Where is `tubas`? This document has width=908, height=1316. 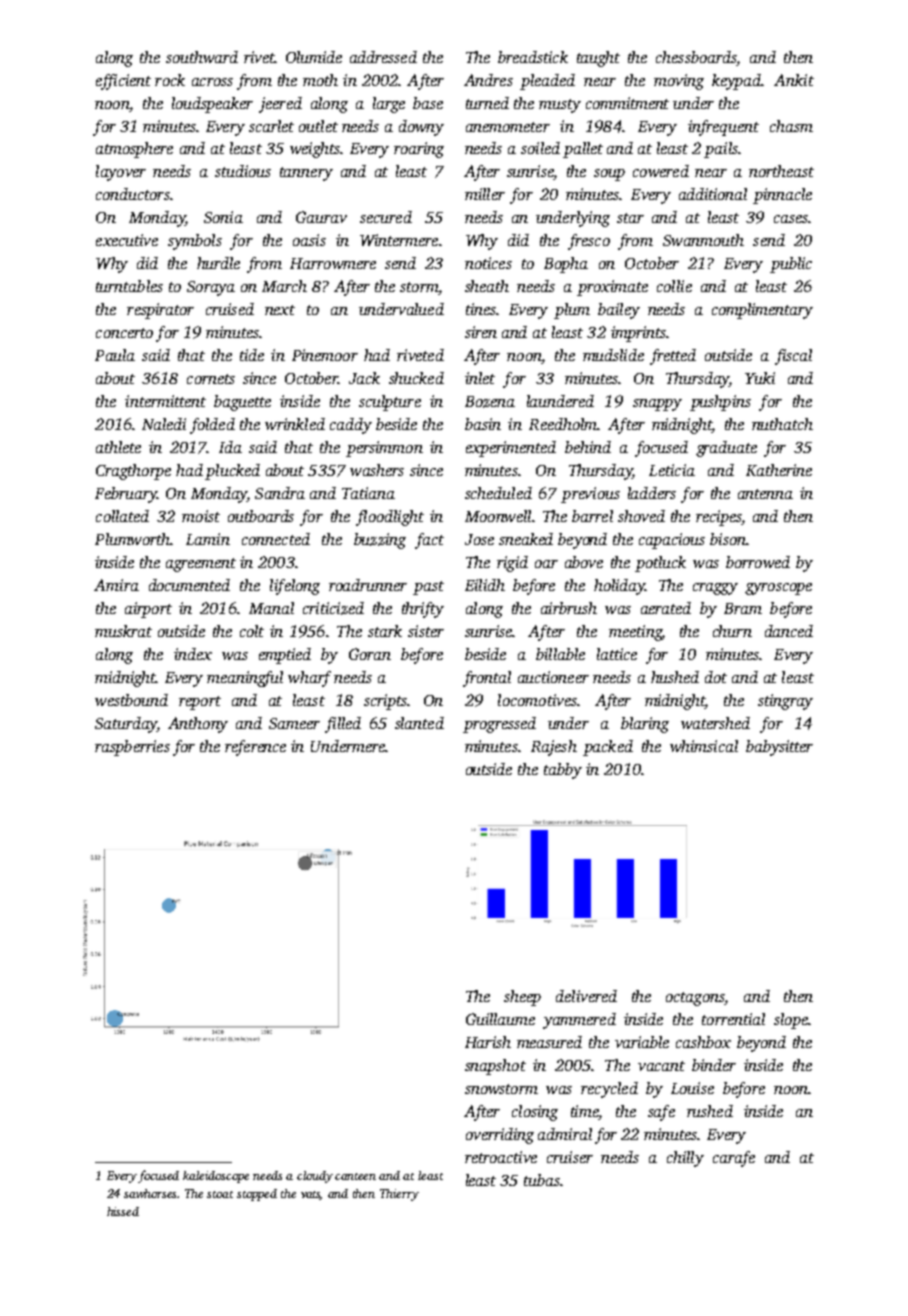
tubas is located at coordinates (542, 1180).
